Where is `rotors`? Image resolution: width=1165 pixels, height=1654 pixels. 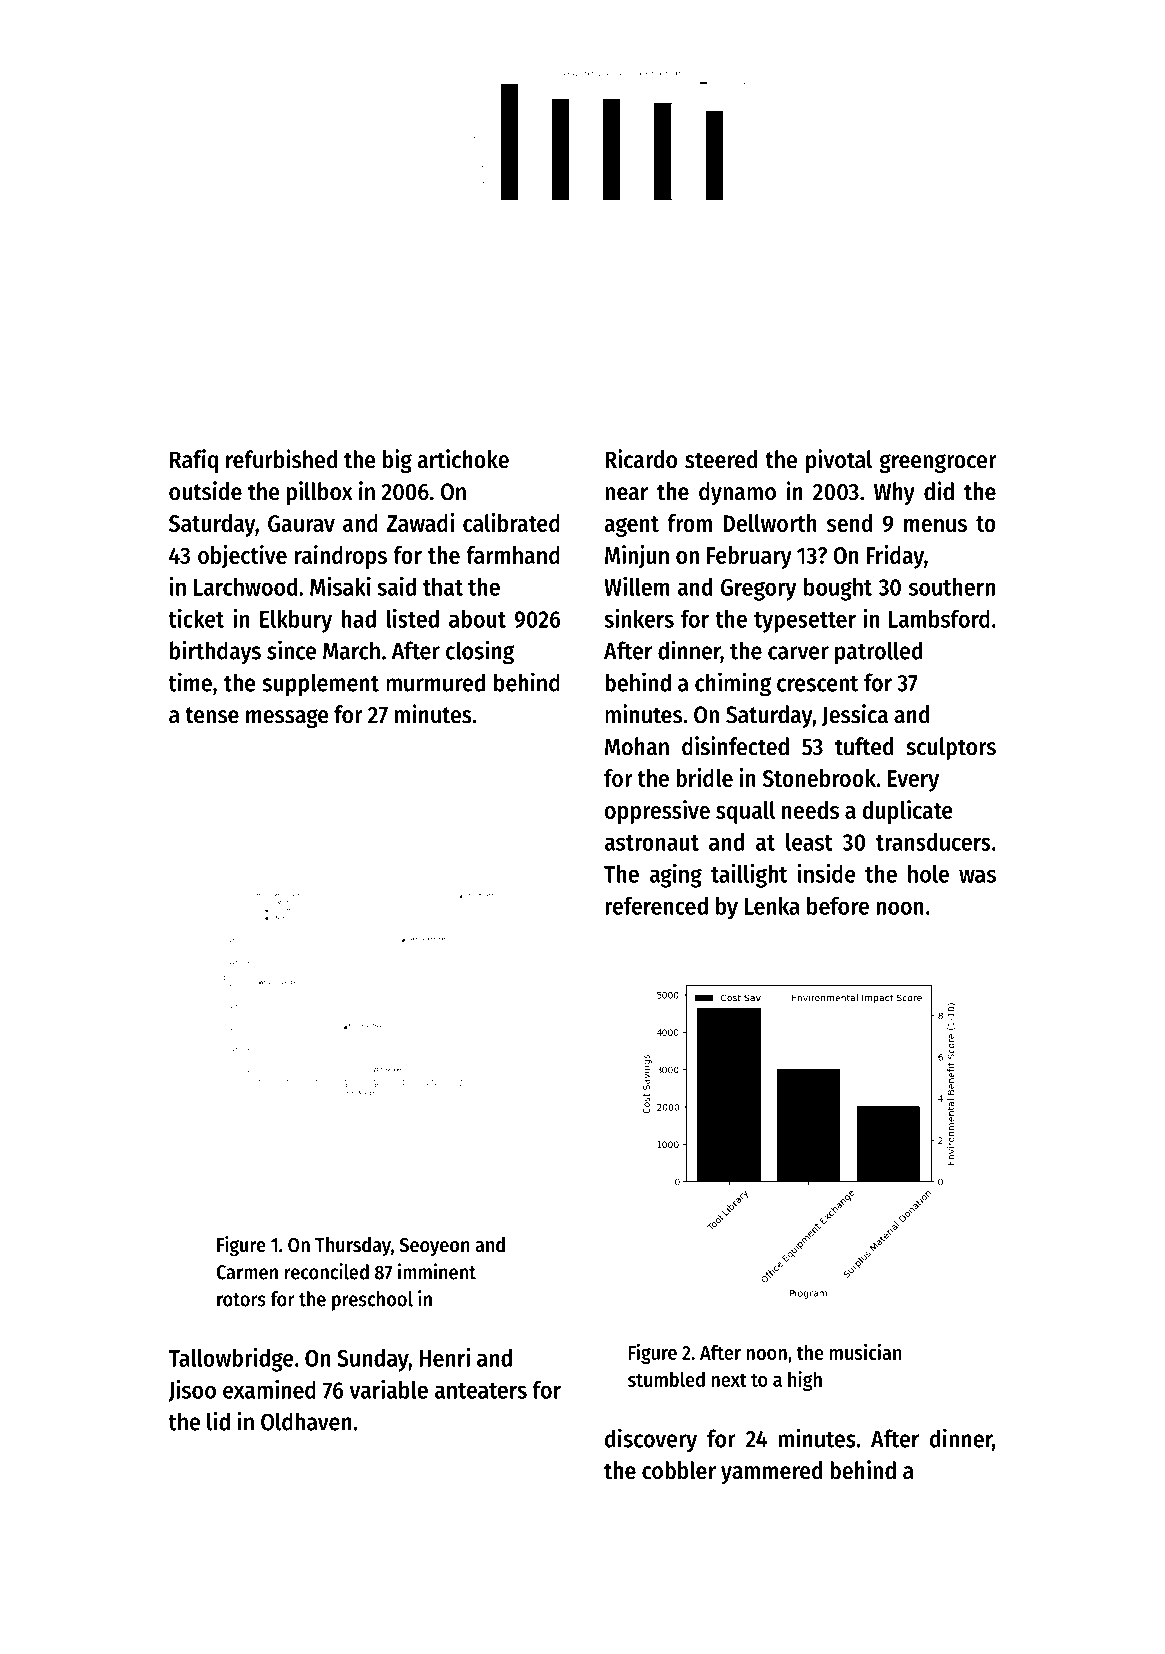
rotors is located at coordinates (241, 1300).
